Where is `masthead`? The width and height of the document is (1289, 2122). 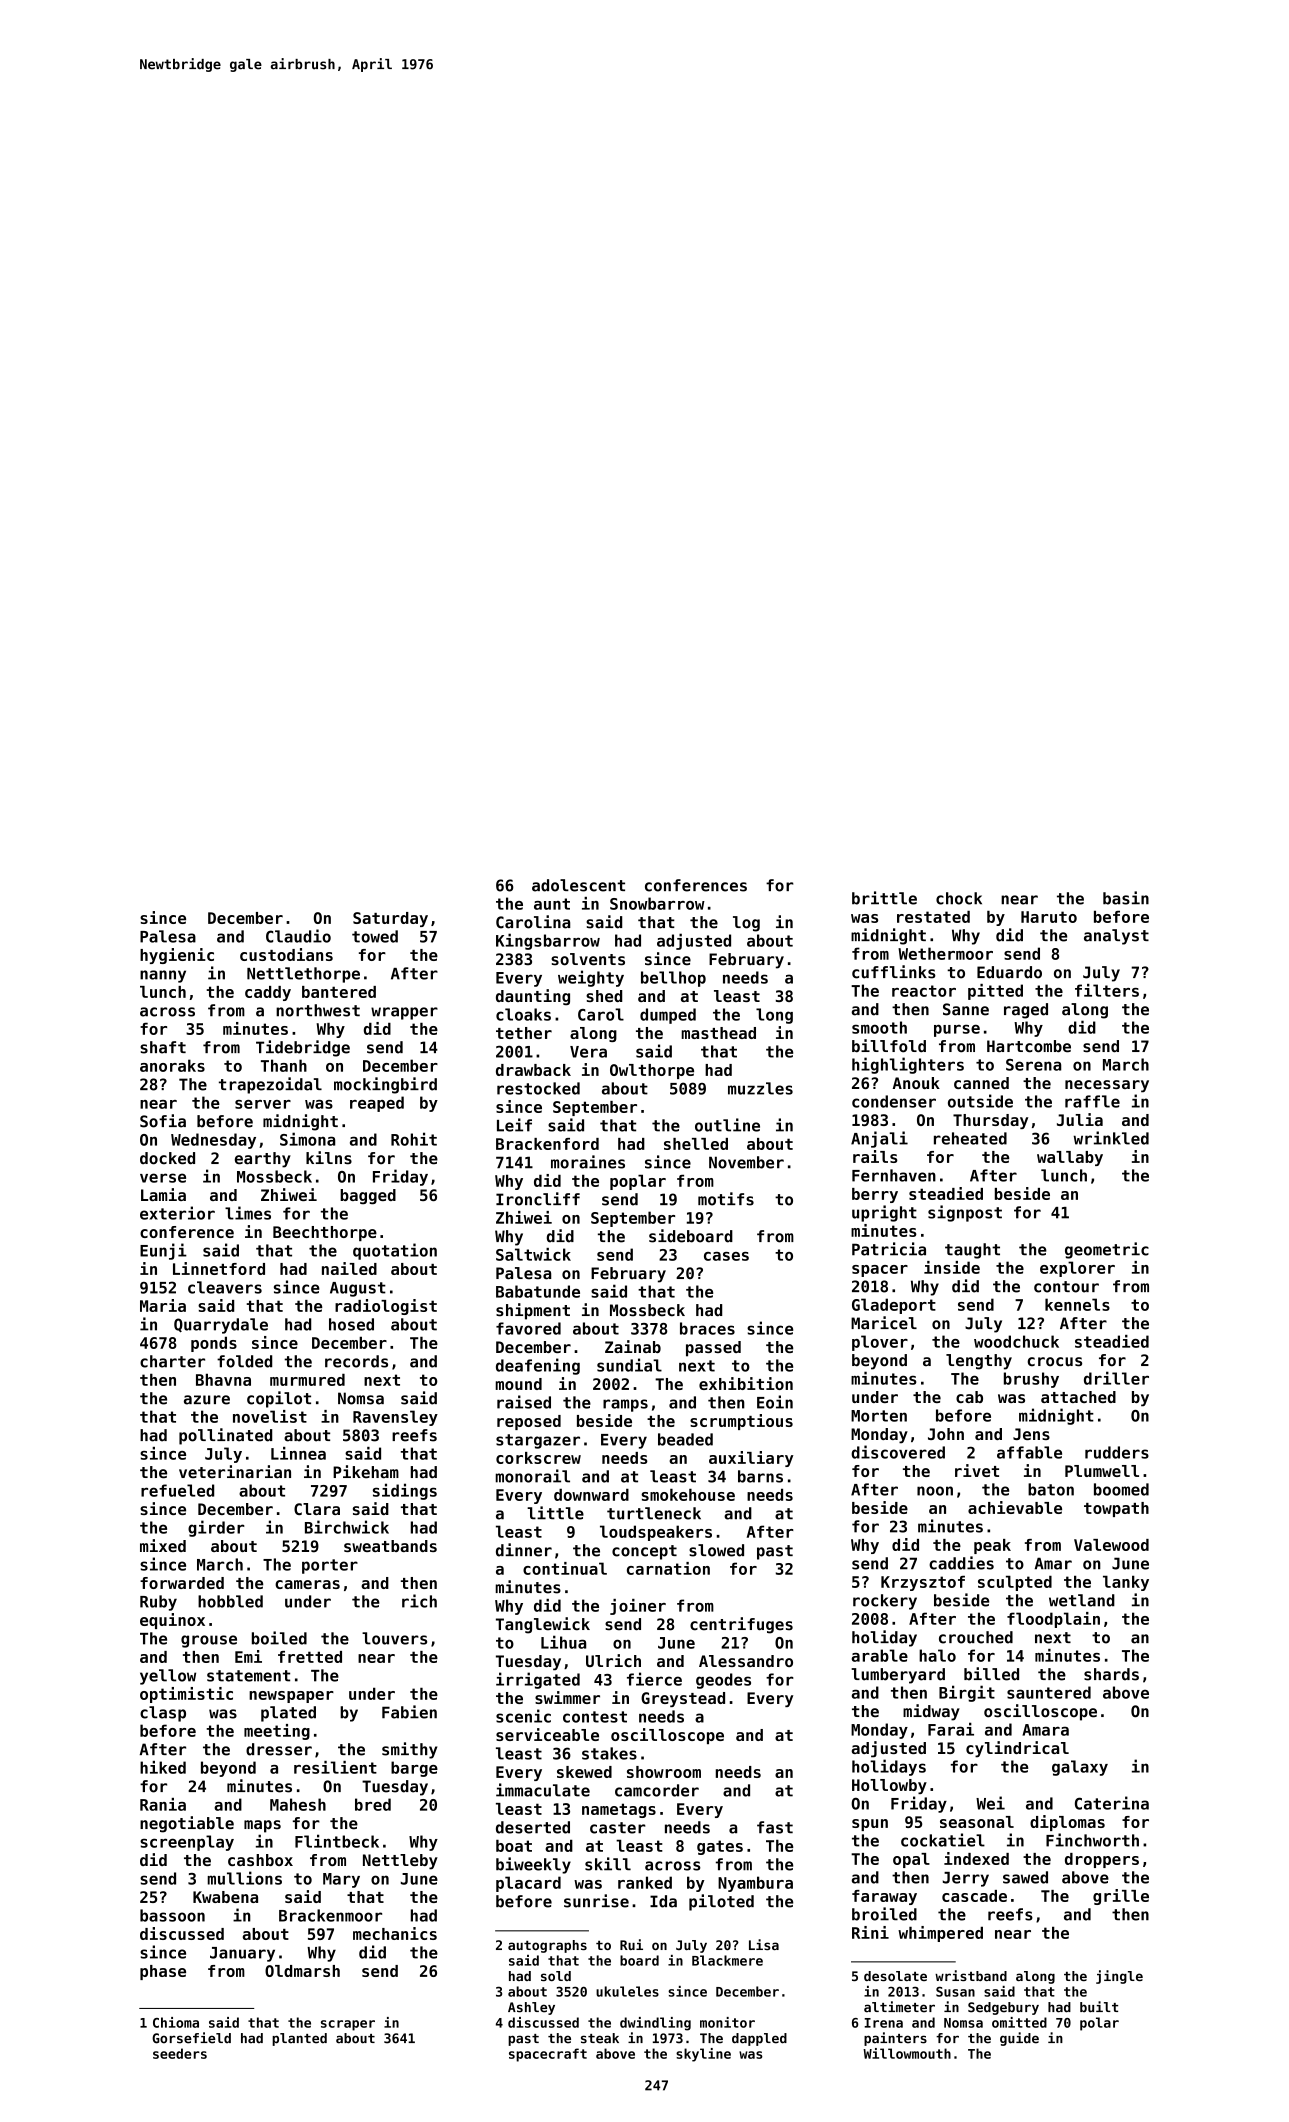
masthead is located at coordinates (719, 1033).
